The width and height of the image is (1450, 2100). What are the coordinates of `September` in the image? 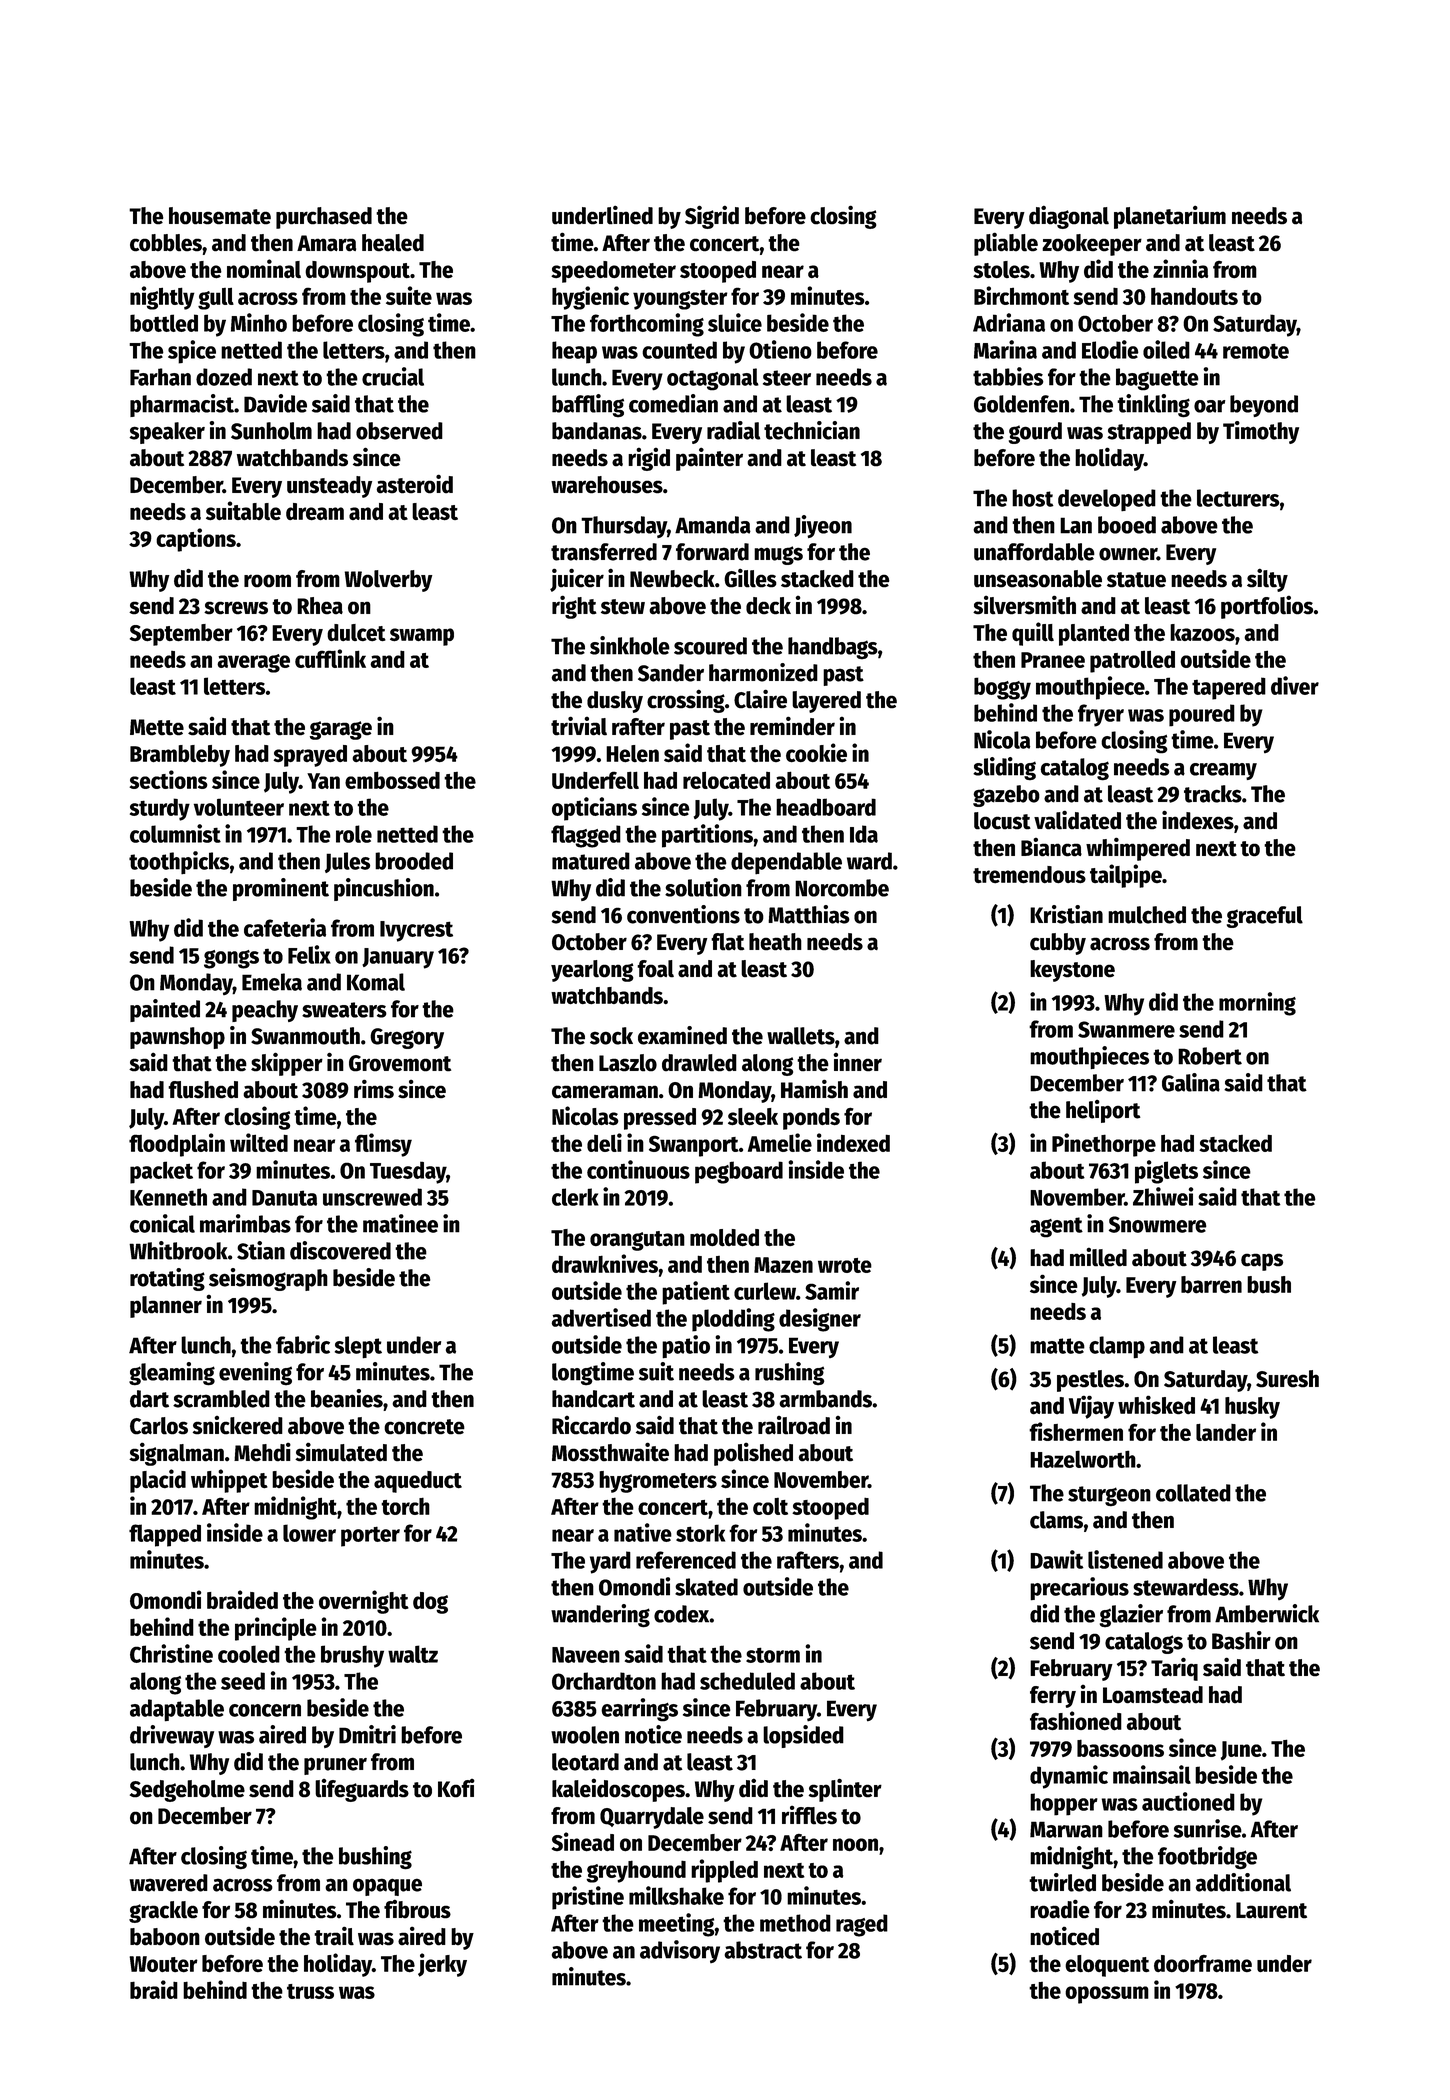 It's located at (181, 635).
